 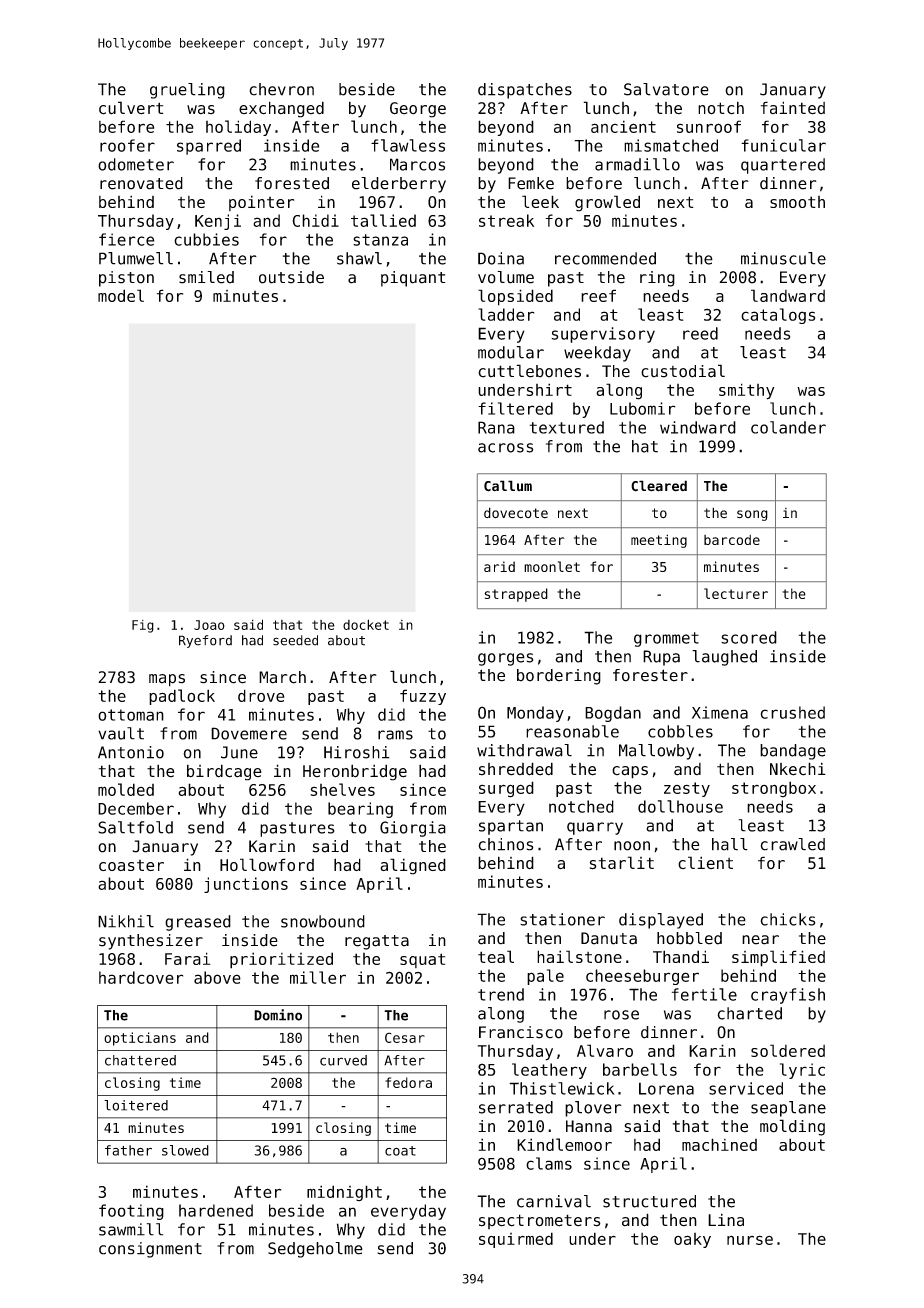 What do you see at coordinates (607, 203) in the document?
I see `growled` at bounding box center [607, 203].
